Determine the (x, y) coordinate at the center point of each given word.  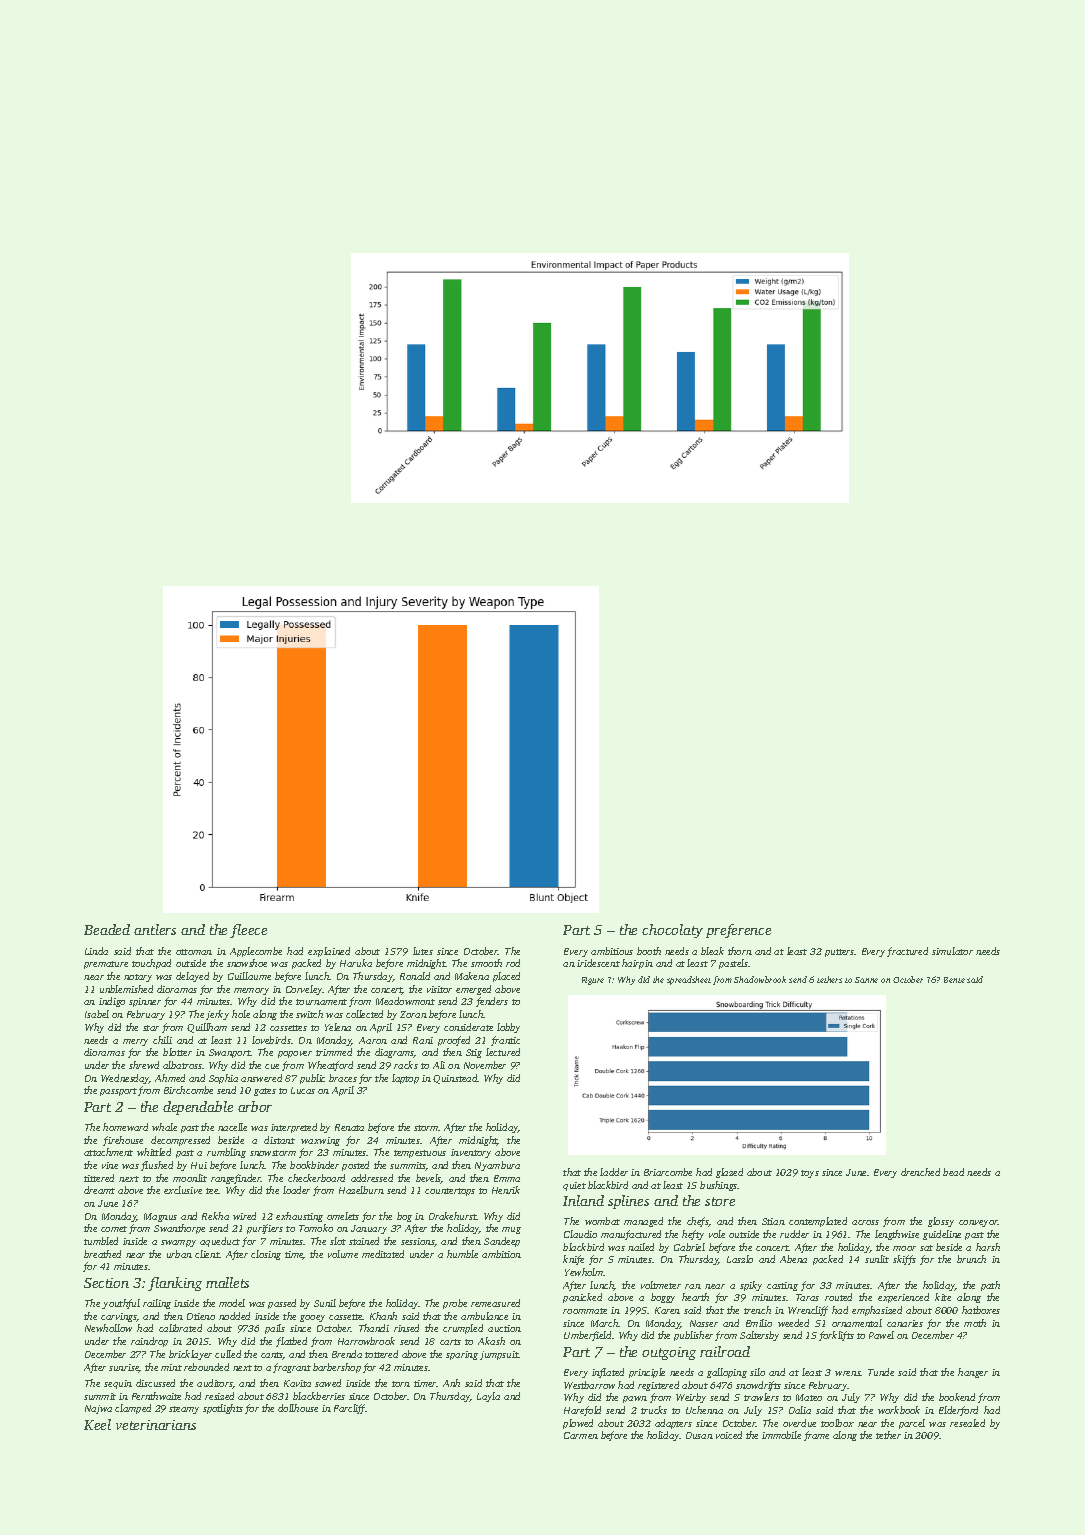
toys (810, 1174)
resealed (967, 1423)
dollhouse (298, 1408)
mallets (227, 1282)
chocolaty (672, 931)
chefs (698, 1222)
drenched (920, 1172)
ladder (614, 1172)
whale (164, 1127)
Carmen (581, 1435)
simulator (952, 951)
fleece (248, 931)
